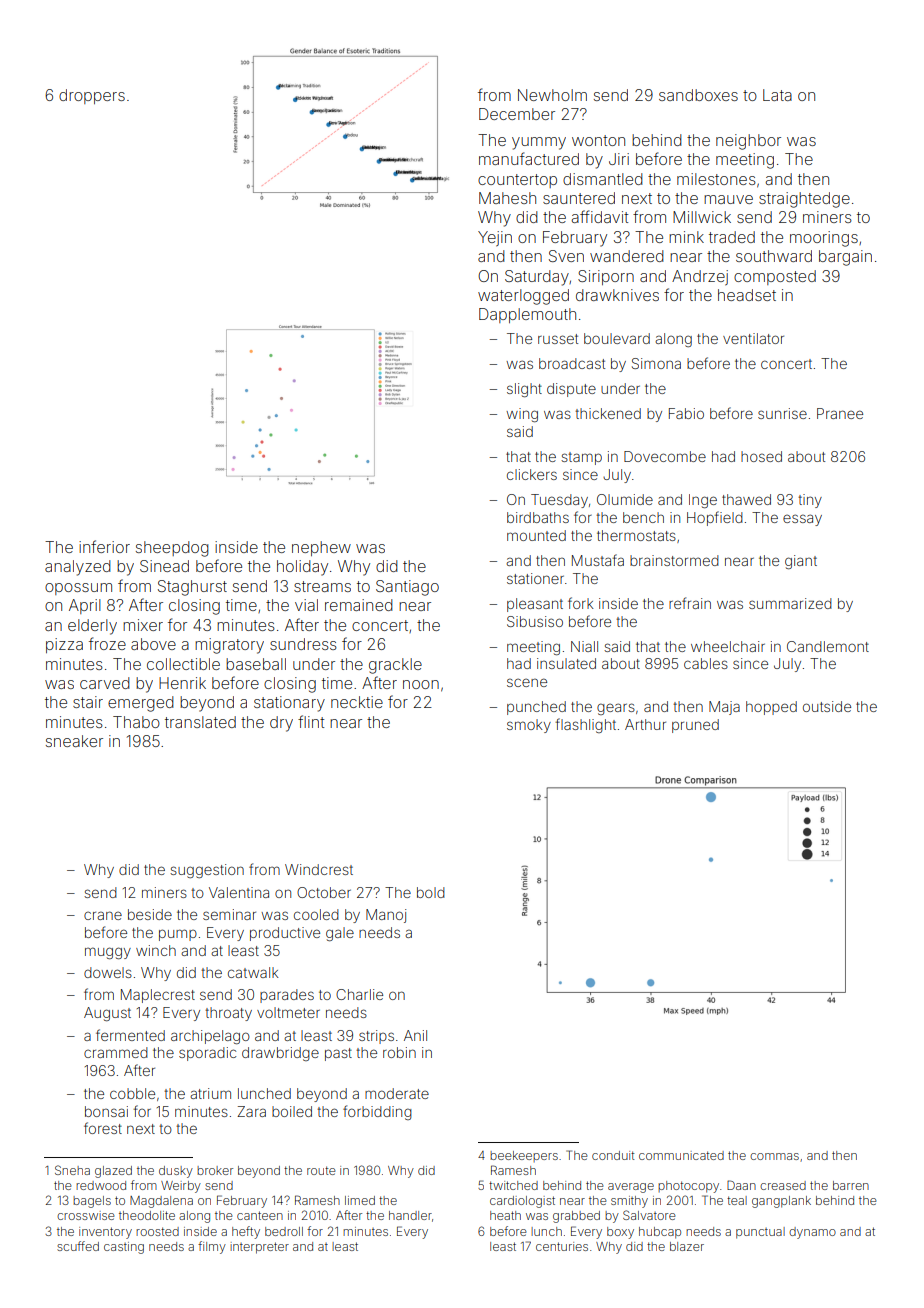 The width and height of the image is (924, 1308). What do you see at coordinates (812, 1233) in the image?
I see `dynamo` at bounding box center [812, 1233].
